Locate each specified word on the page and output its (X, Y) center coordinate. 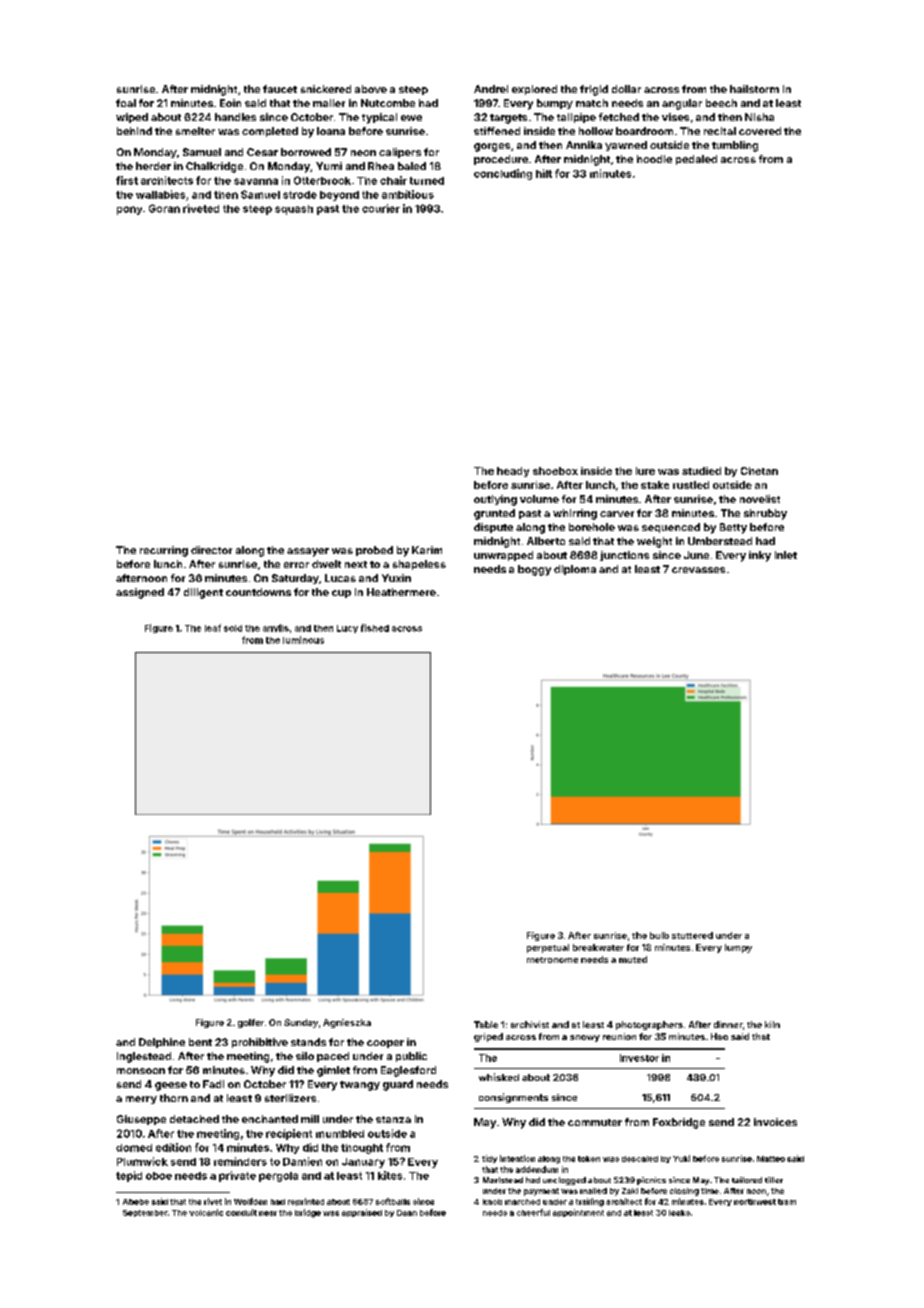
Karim (427, 550)
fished (375, 628)
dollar (626, 89)
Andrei (491, 89)
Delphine (162, 1043)
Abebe (136, 1202)
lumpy (738, 948)
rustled (691, 485)
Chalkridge (214, 167)
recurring (164, 551)
